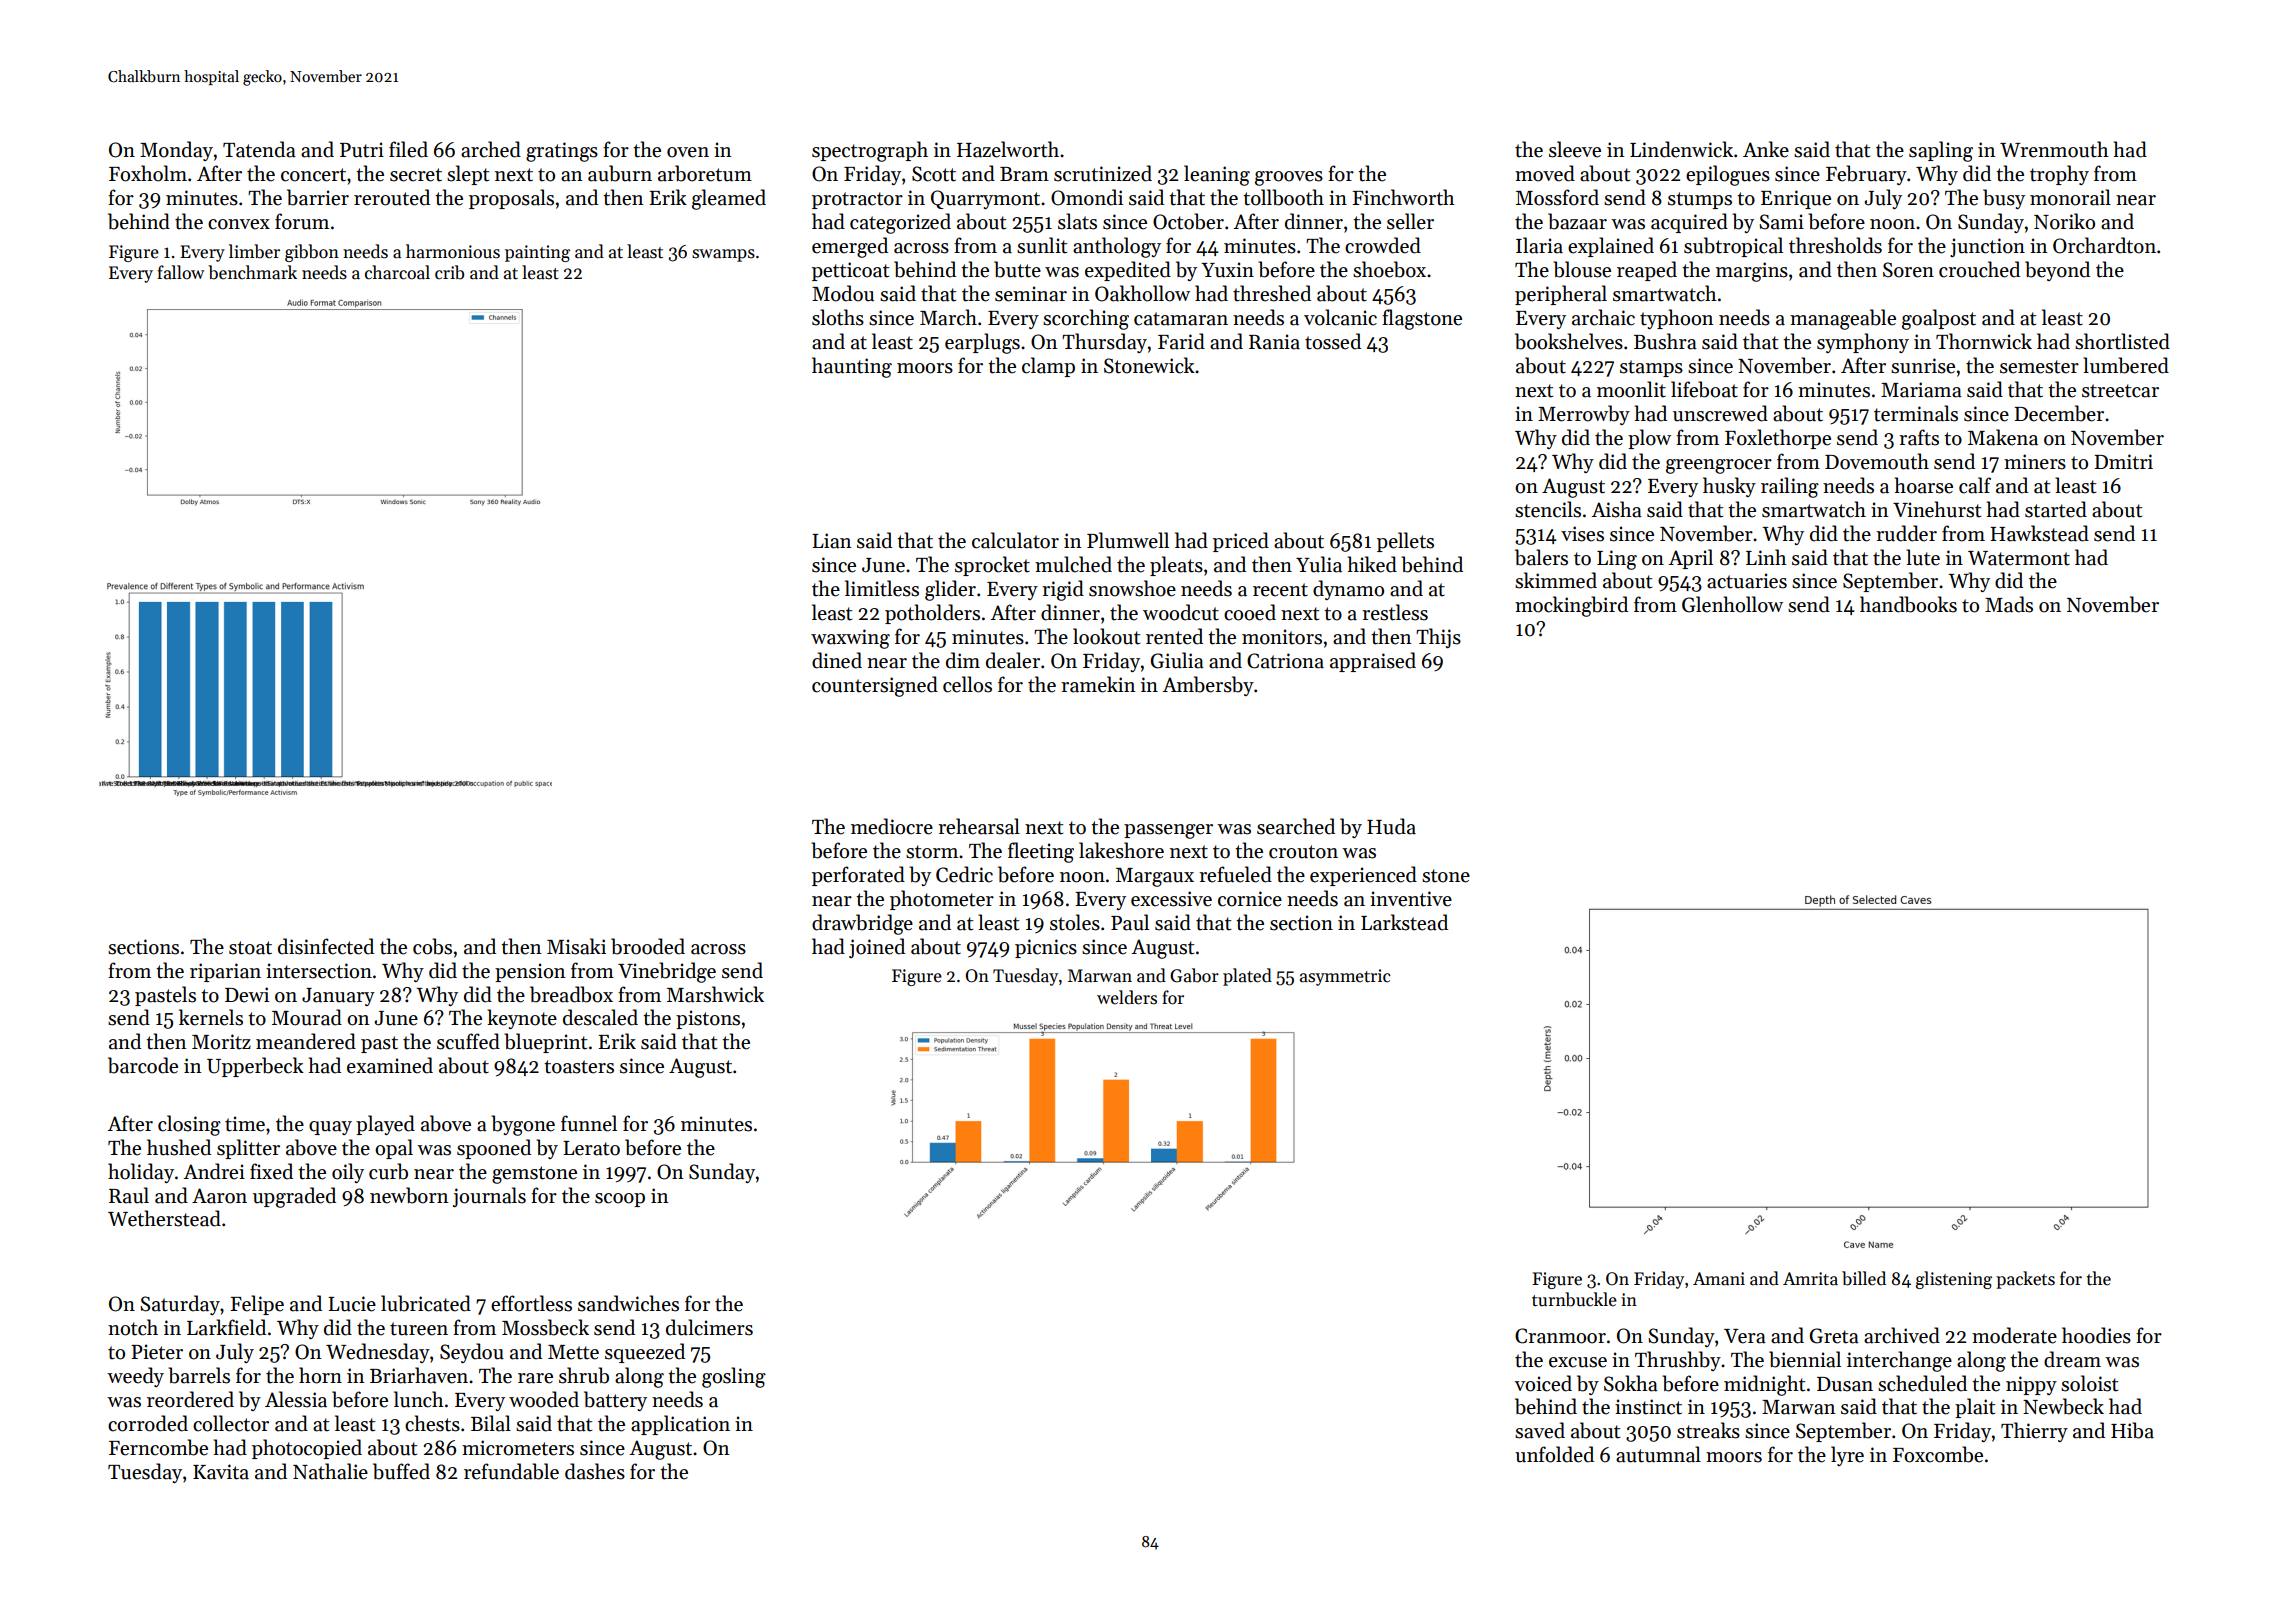  I want to click on fallow, so click(180, 272).
